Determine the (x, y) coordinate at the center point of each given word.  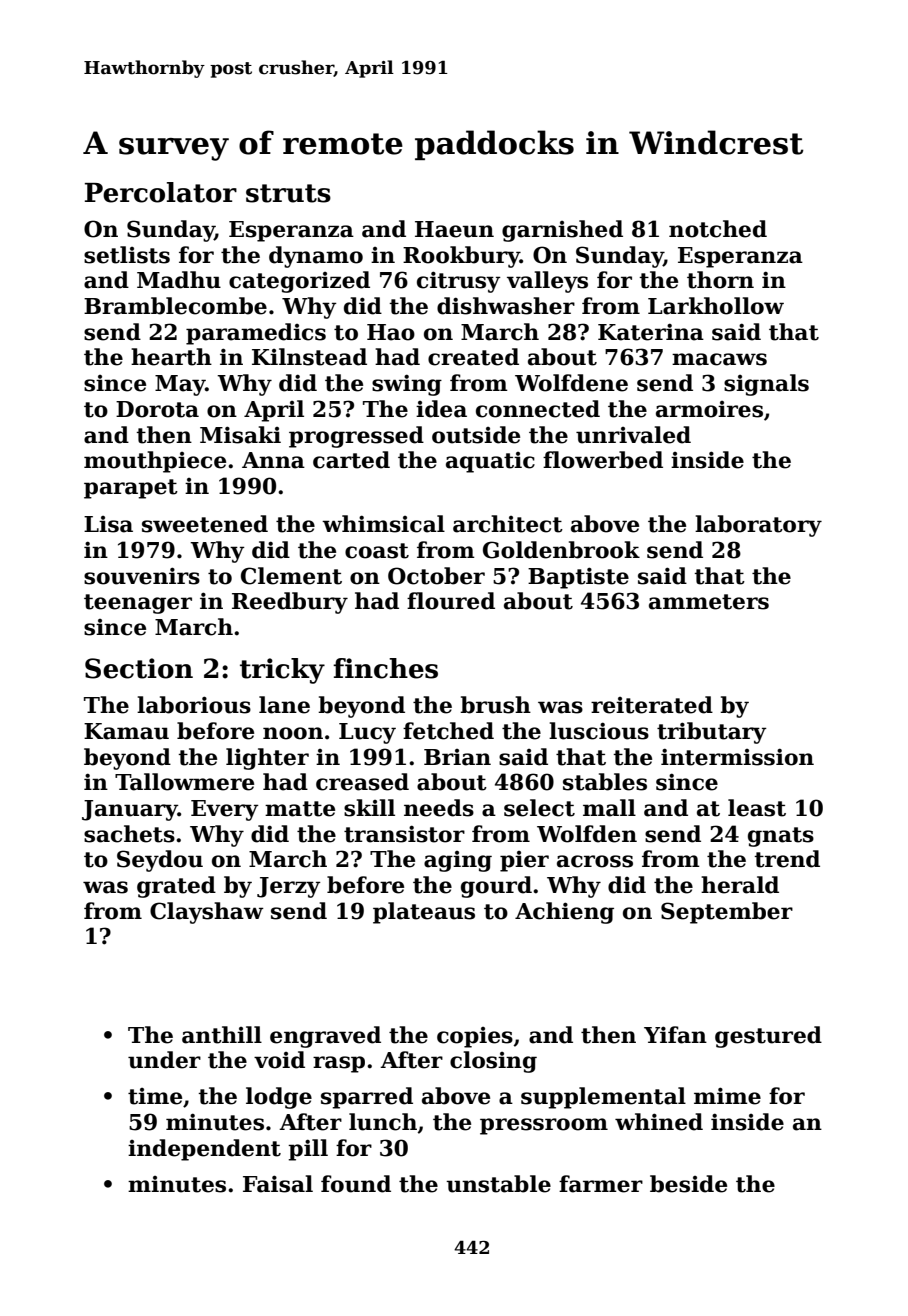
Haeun (454, 229)
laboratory (758, 526)
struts (288, 193)
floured (451, 601)
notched (718, 229)
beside (688, 1184)
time (155, 1096)
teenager (138, 604)
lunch (383, 1123)
